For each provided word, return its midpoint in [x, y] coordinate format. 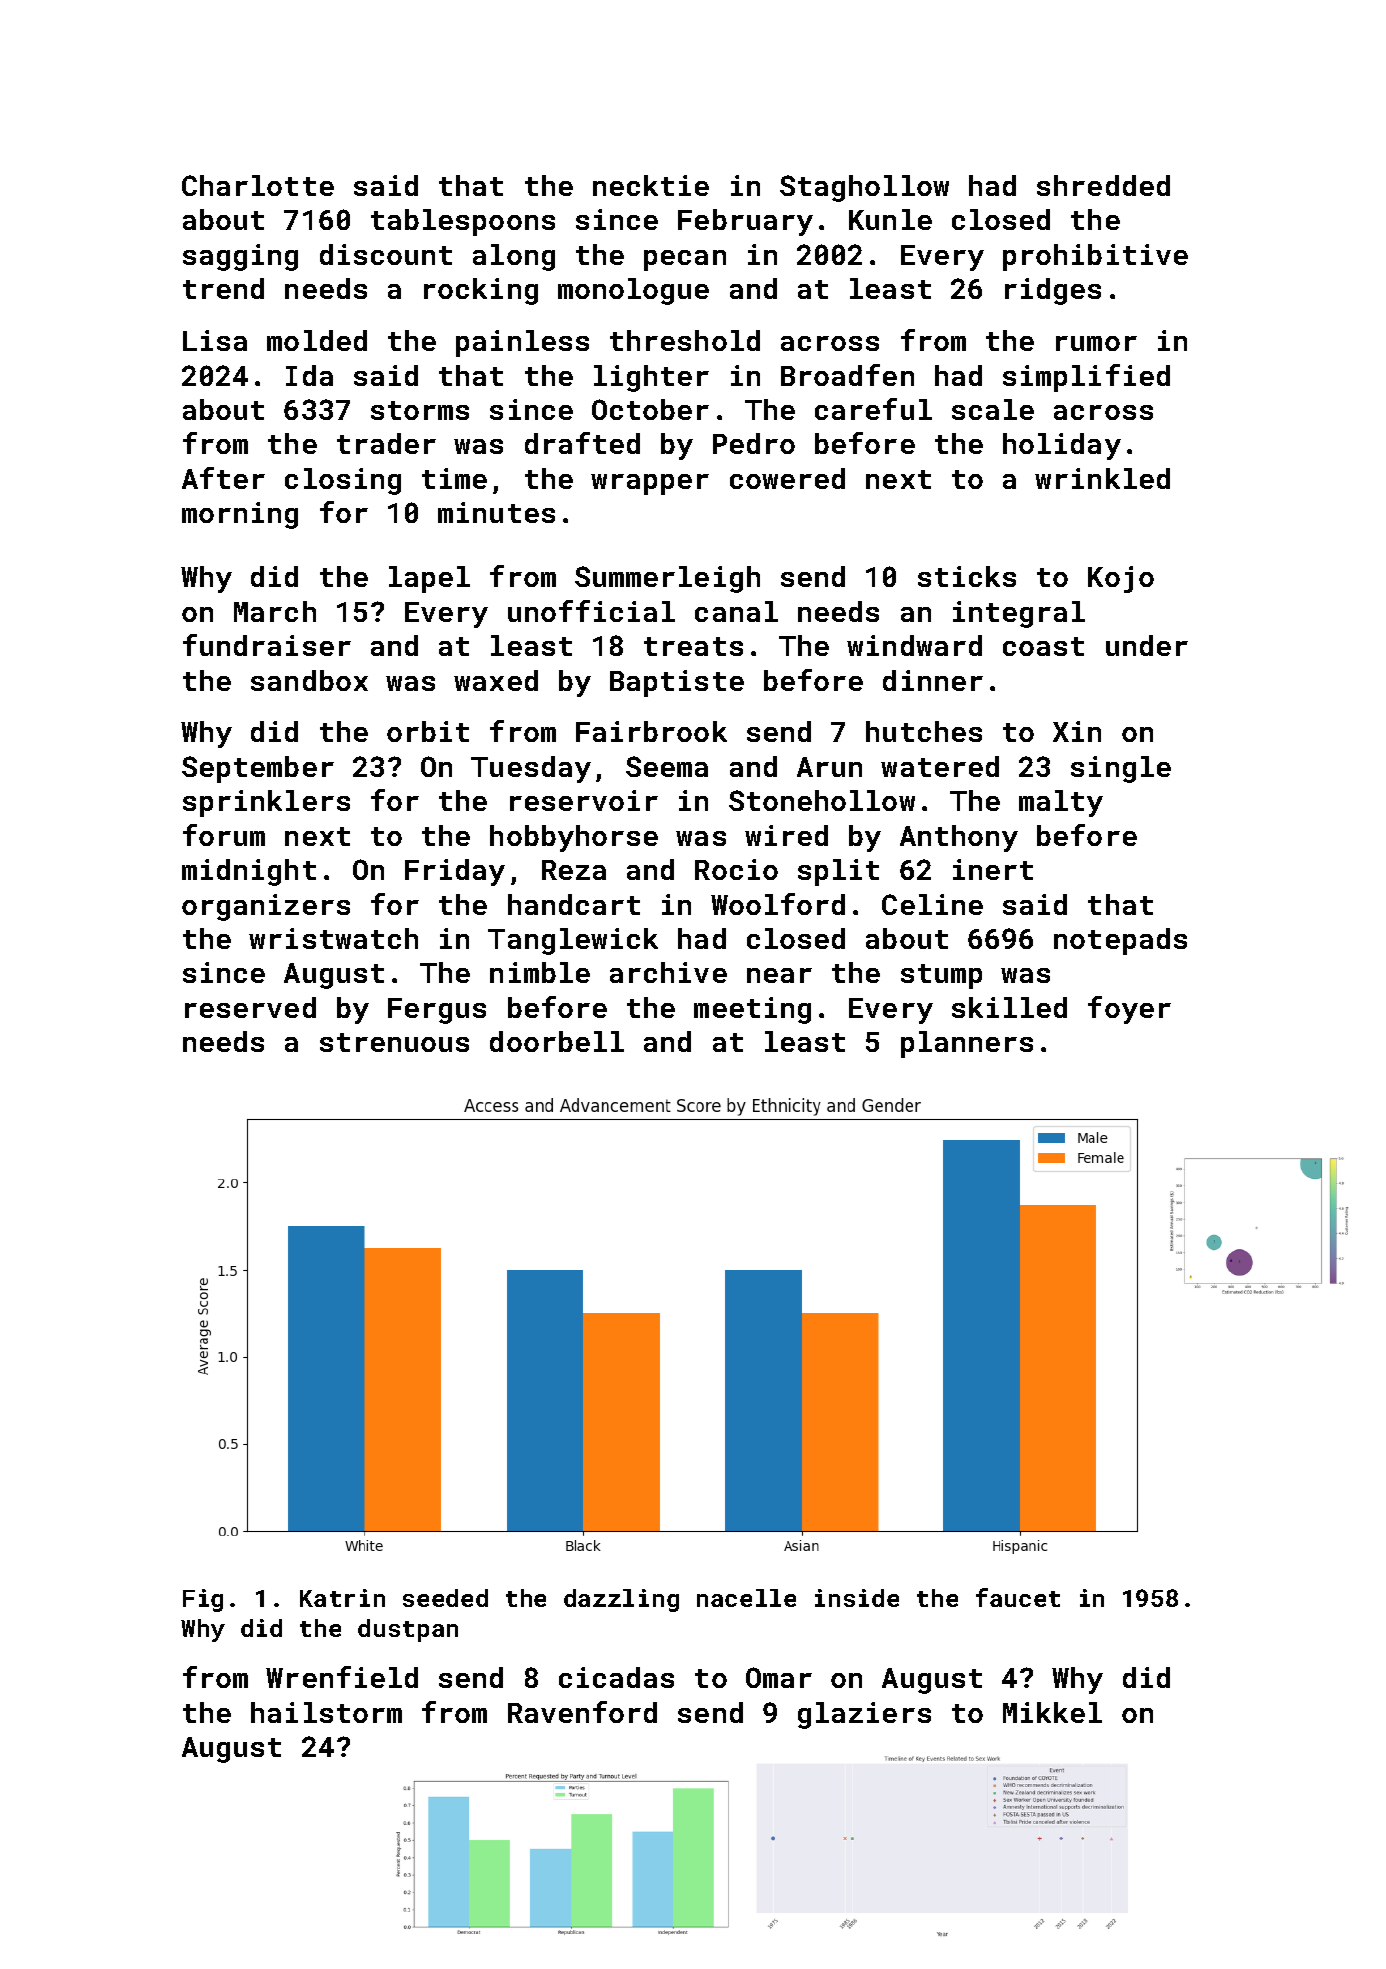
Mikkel [1052, 1712]
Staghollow [864, 188]
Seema [667, 766]
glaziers [864, 1715]
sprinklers [266, 803]
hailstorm [326, 1712]
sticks [967, 576]
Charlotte [258, 185]
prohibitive [1095, 257]
